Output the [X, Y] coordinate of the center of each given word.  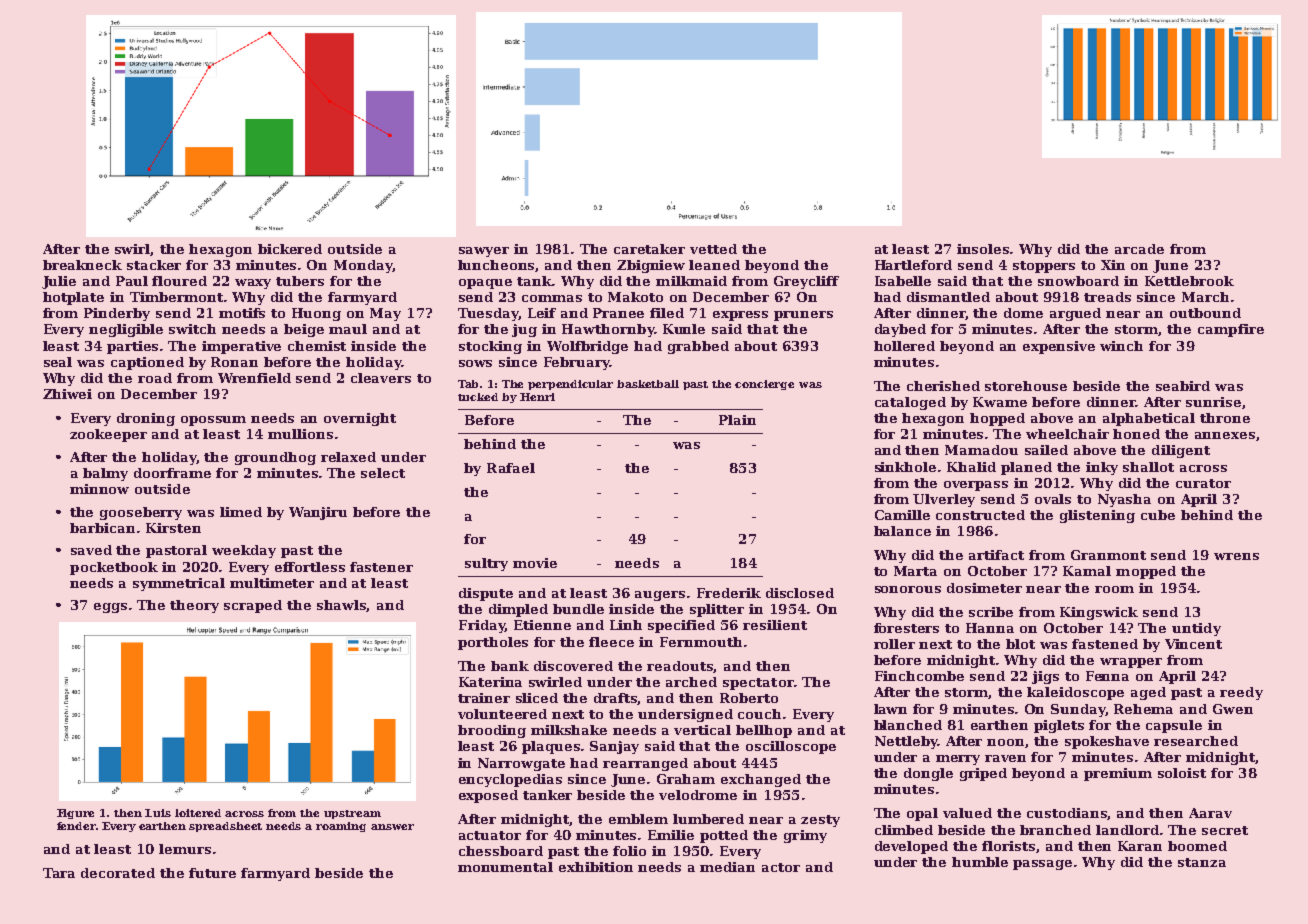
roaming [341, 827]
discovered [573, 666]
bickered [290, 249]
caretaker [649, 249]
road [155, 378]
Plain [737, 420]
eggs [110, 608]
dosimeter [984, 588]
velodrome [698, 795]
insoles [983, 249]
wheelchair [1067, 434]
